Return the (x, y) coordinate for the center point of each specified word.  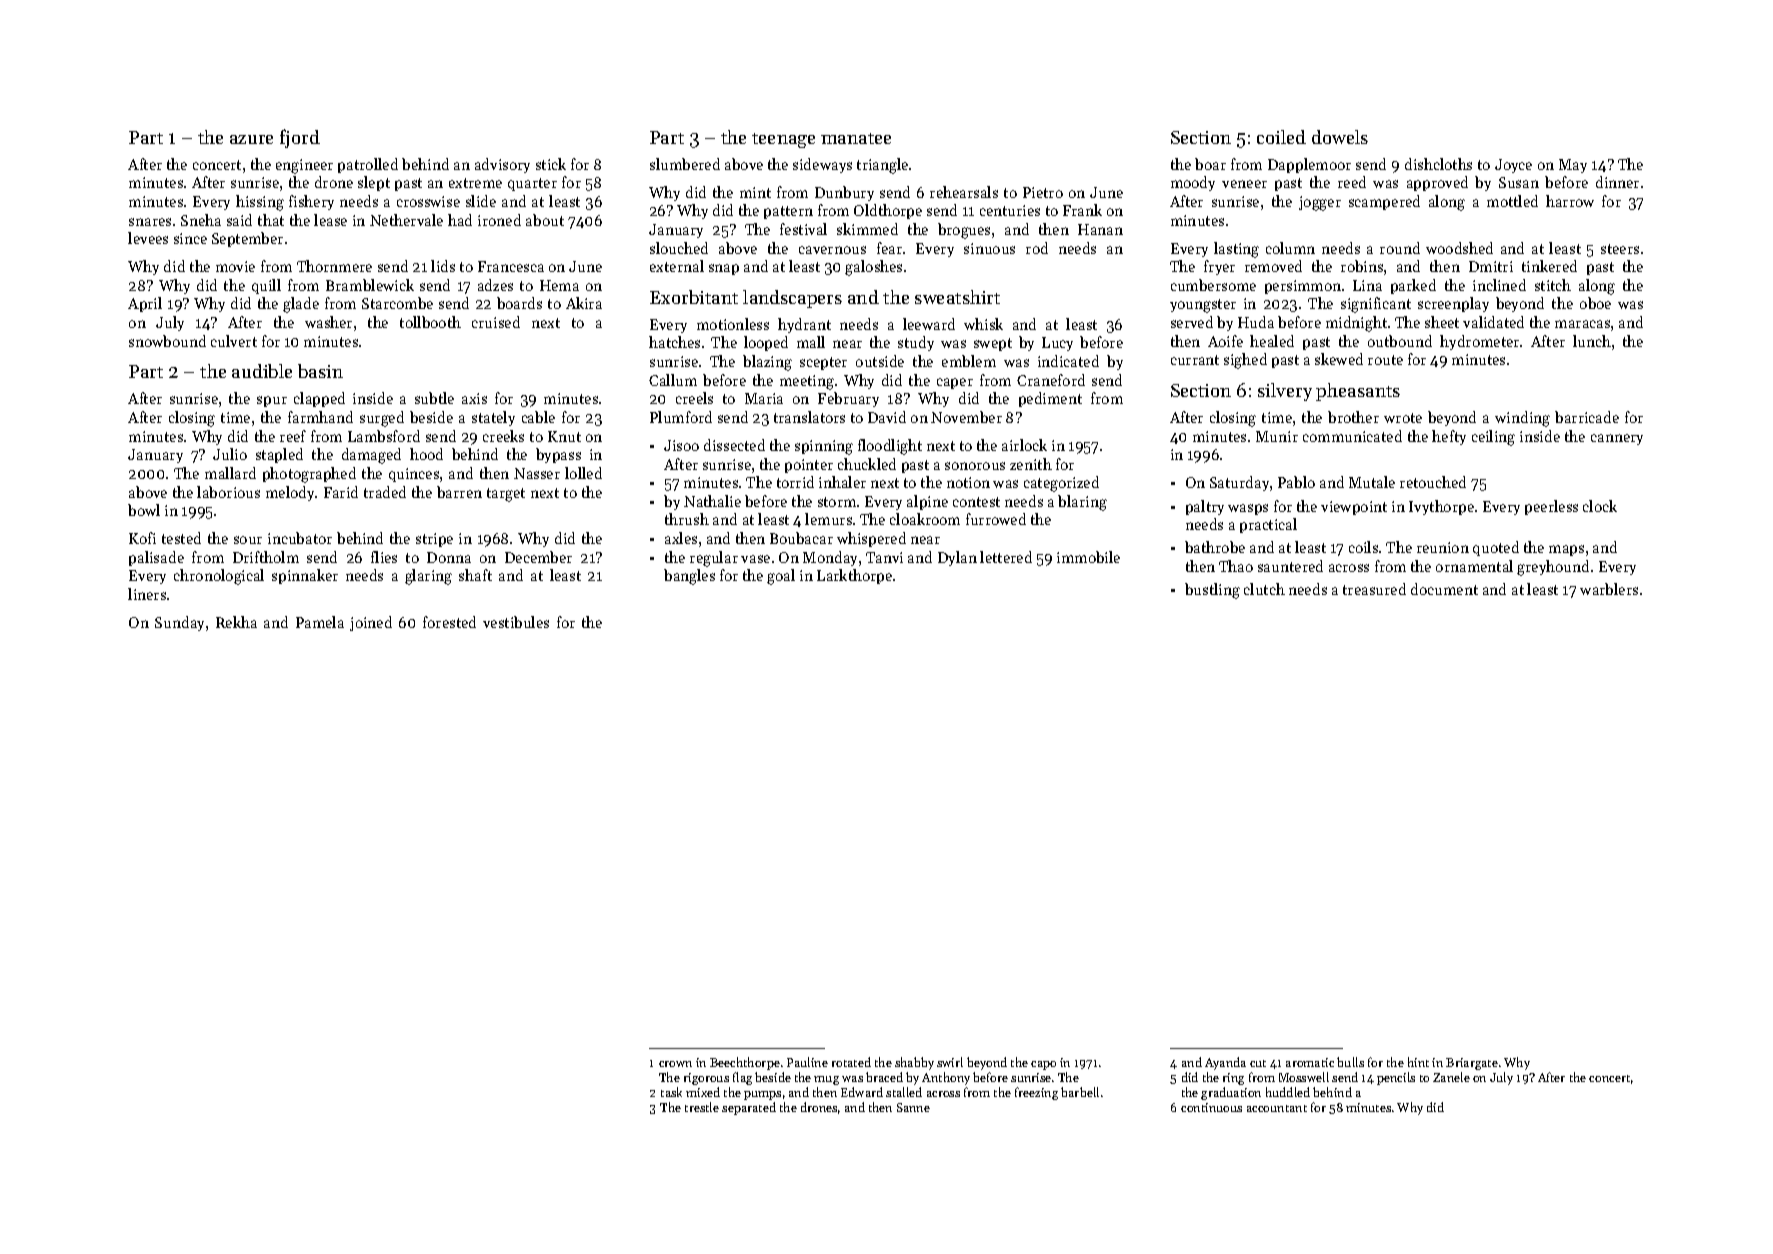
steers (1620, 249)
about (545, 220)
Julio (230, 454)
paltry (1205, 507)
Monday (830, 558)
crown (675, 1064)
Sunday (179, 623)
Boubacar (801, 538)
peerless (1551, 507)
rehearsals (964, 192)
